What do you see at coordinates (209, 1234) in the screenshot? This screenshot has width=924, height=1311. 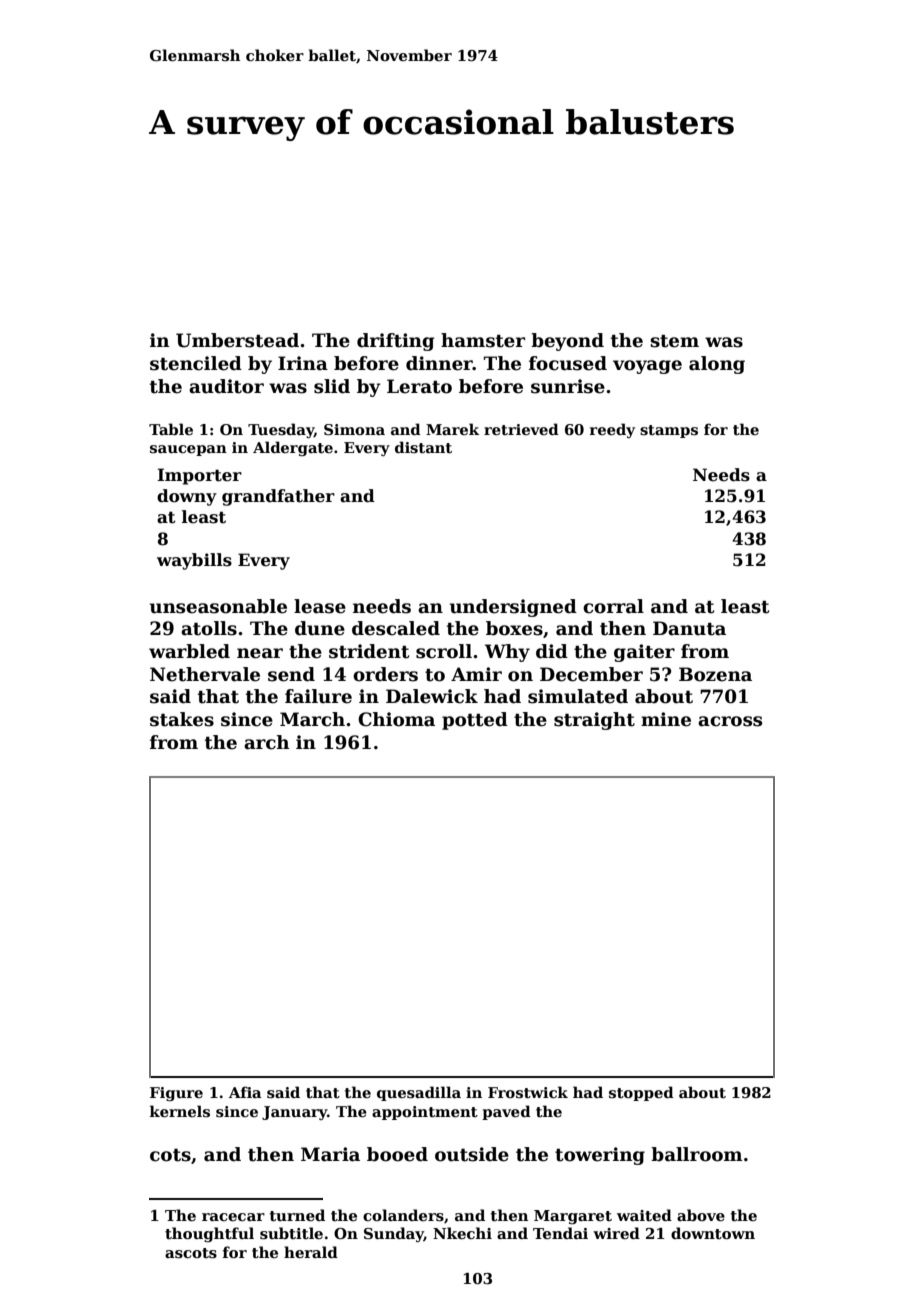 I see `thoughtful` at bounding box center [209, 1234].
